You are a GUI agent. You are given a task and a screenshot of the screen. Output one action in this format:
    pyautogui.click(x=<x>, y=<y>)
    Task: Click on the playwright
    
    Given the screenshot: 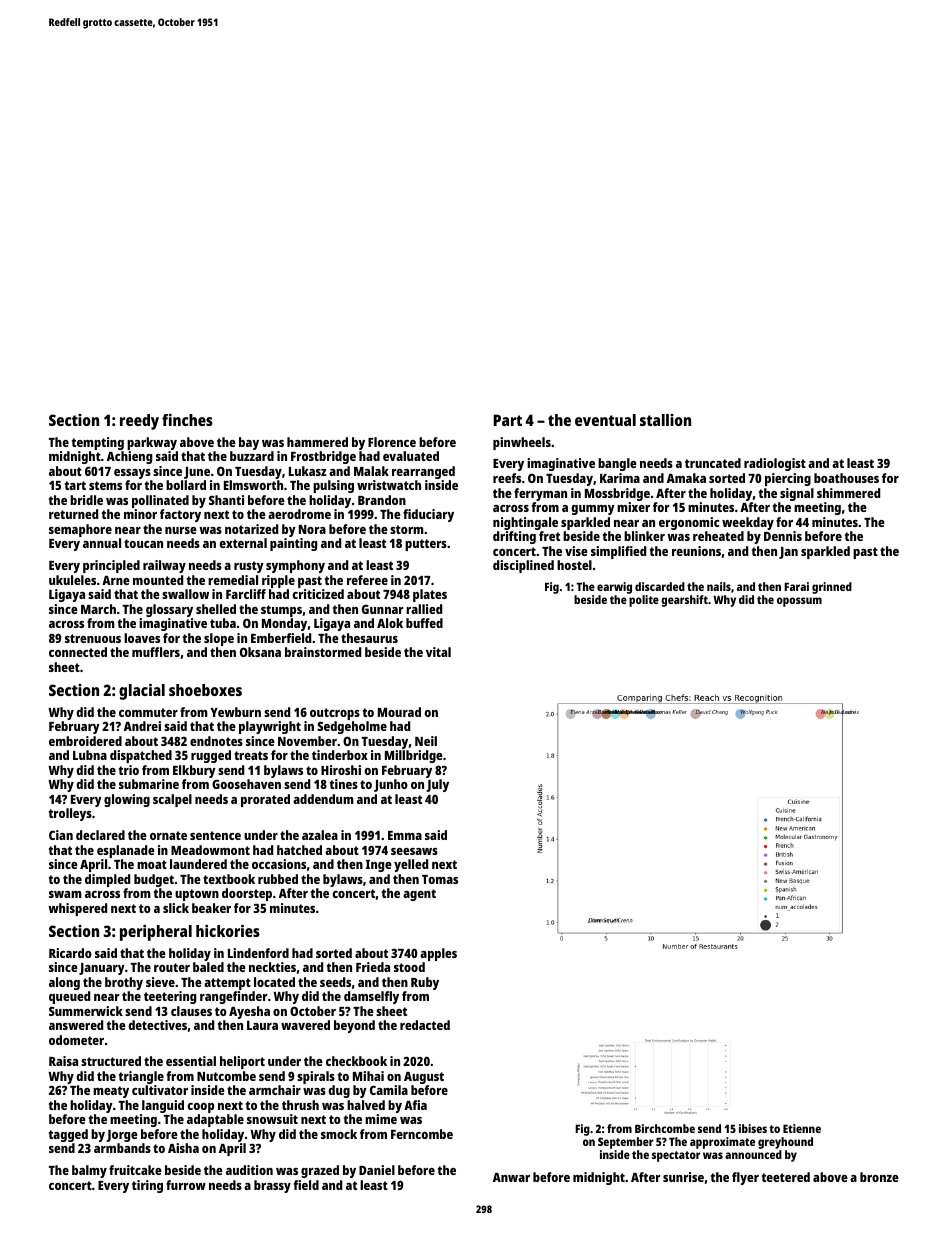 What is the action you would take?
    pyautogui.click(x=270, y=727)
